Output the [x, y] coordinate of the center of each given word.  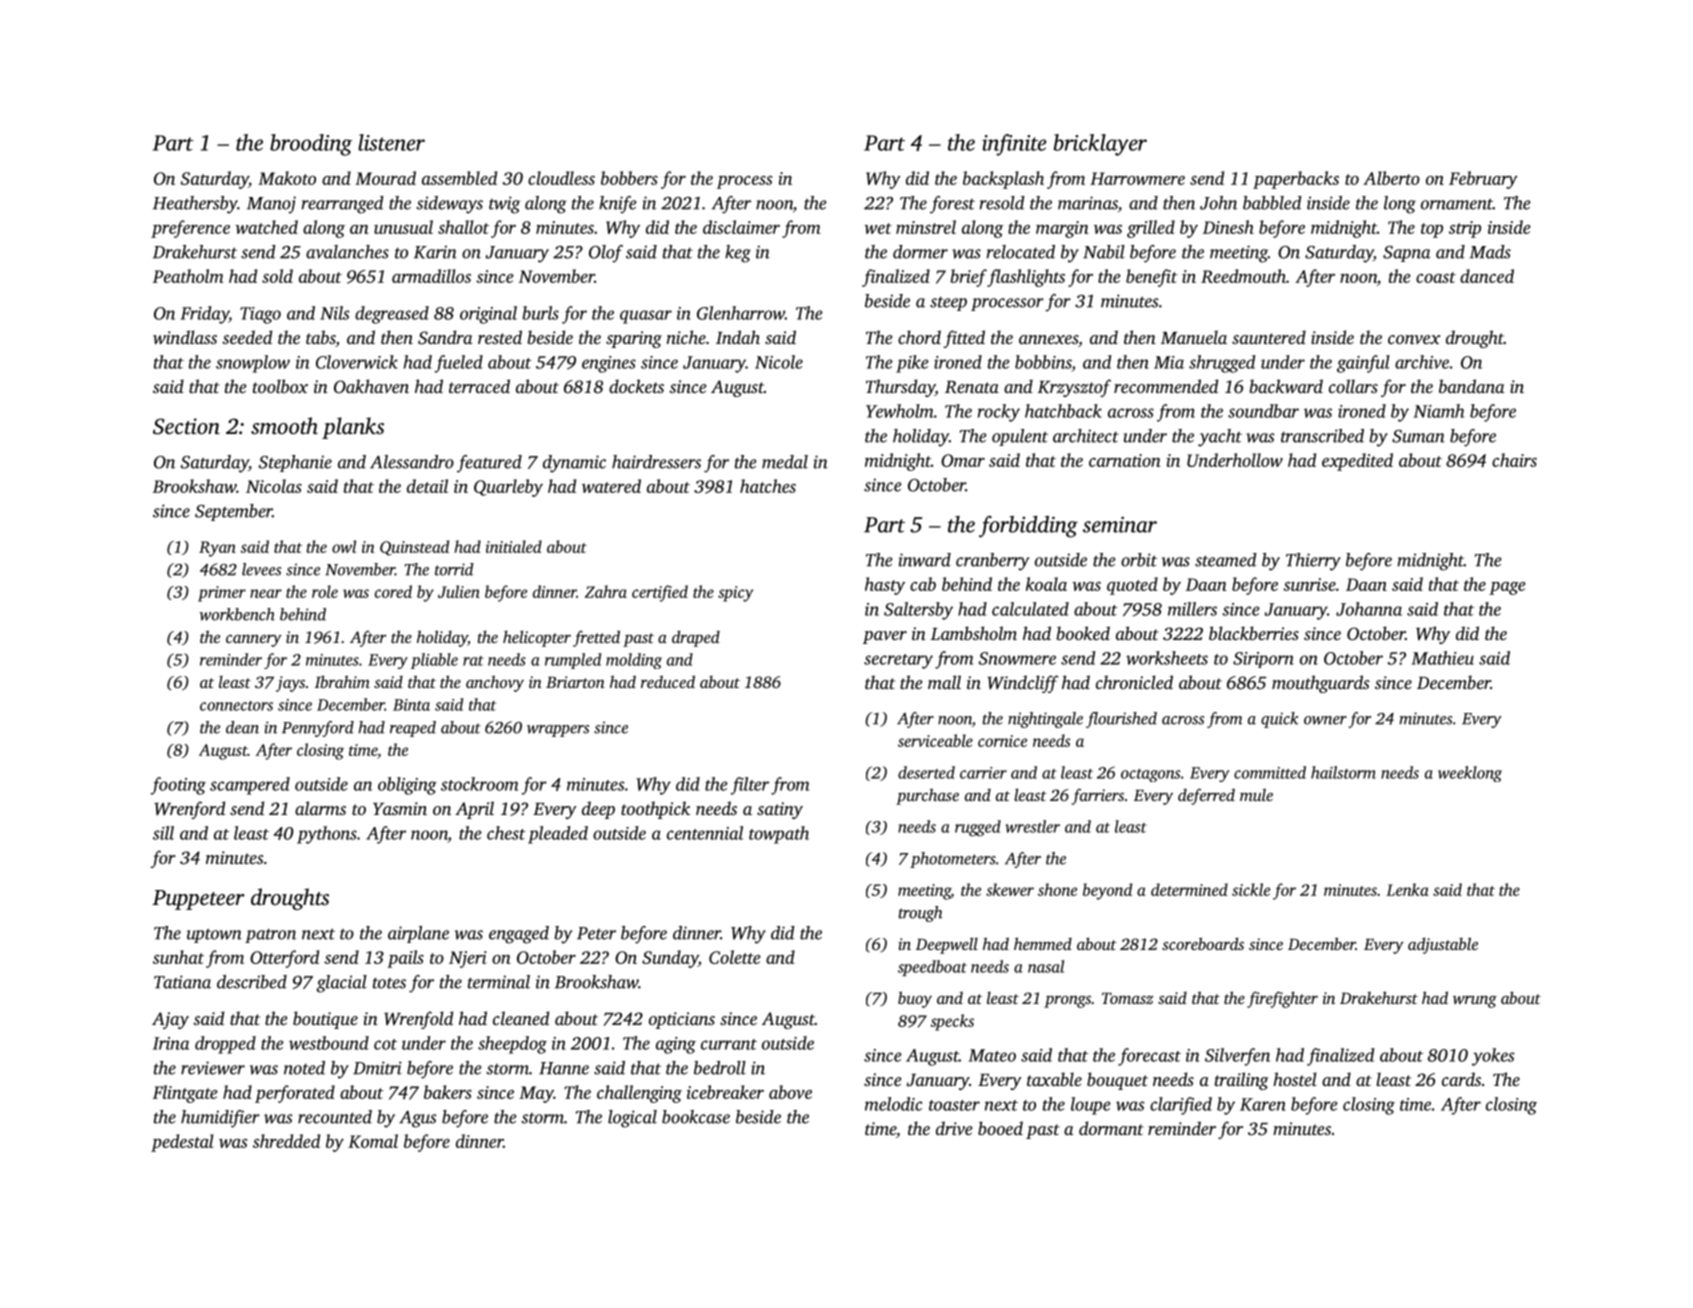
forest [952, 205]
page [1507, 588]
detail [427, 486]
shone [1057, 889]
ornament [1457, 204]
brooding [311, 145]
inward [925, 560]
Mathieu [1442, 658]
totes [389, 983]
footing [178, 786]
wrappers [558, 731]
